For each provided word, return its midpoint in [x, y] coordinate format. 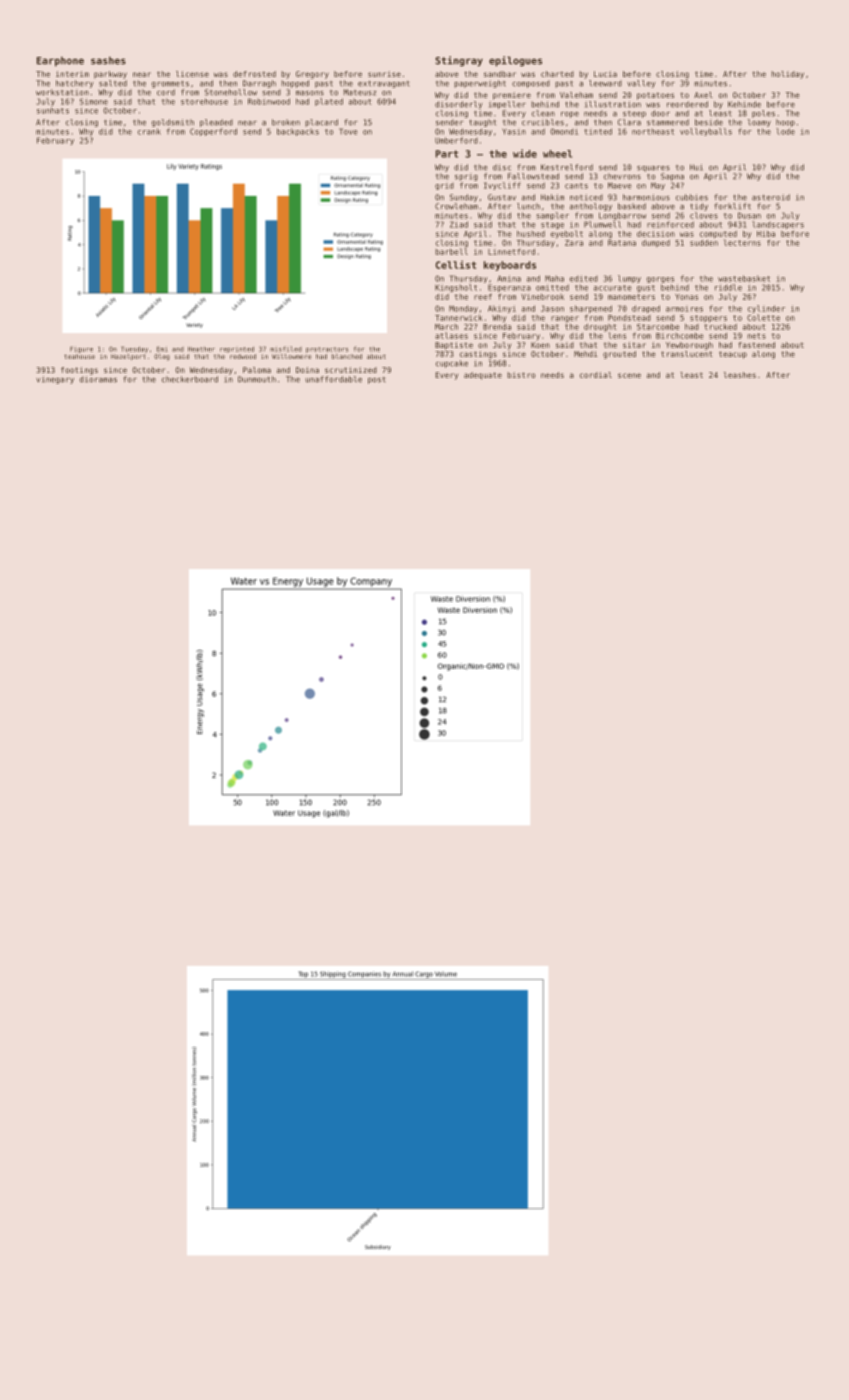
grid [444, 186]
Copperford [213, 132]
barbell [451, 251]
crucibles [543, 122]
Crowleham [456, 206]
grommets [170, 84]
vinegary [55, 380]
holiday [788, 75]
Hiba [766, 234]
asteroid [771, 197]
